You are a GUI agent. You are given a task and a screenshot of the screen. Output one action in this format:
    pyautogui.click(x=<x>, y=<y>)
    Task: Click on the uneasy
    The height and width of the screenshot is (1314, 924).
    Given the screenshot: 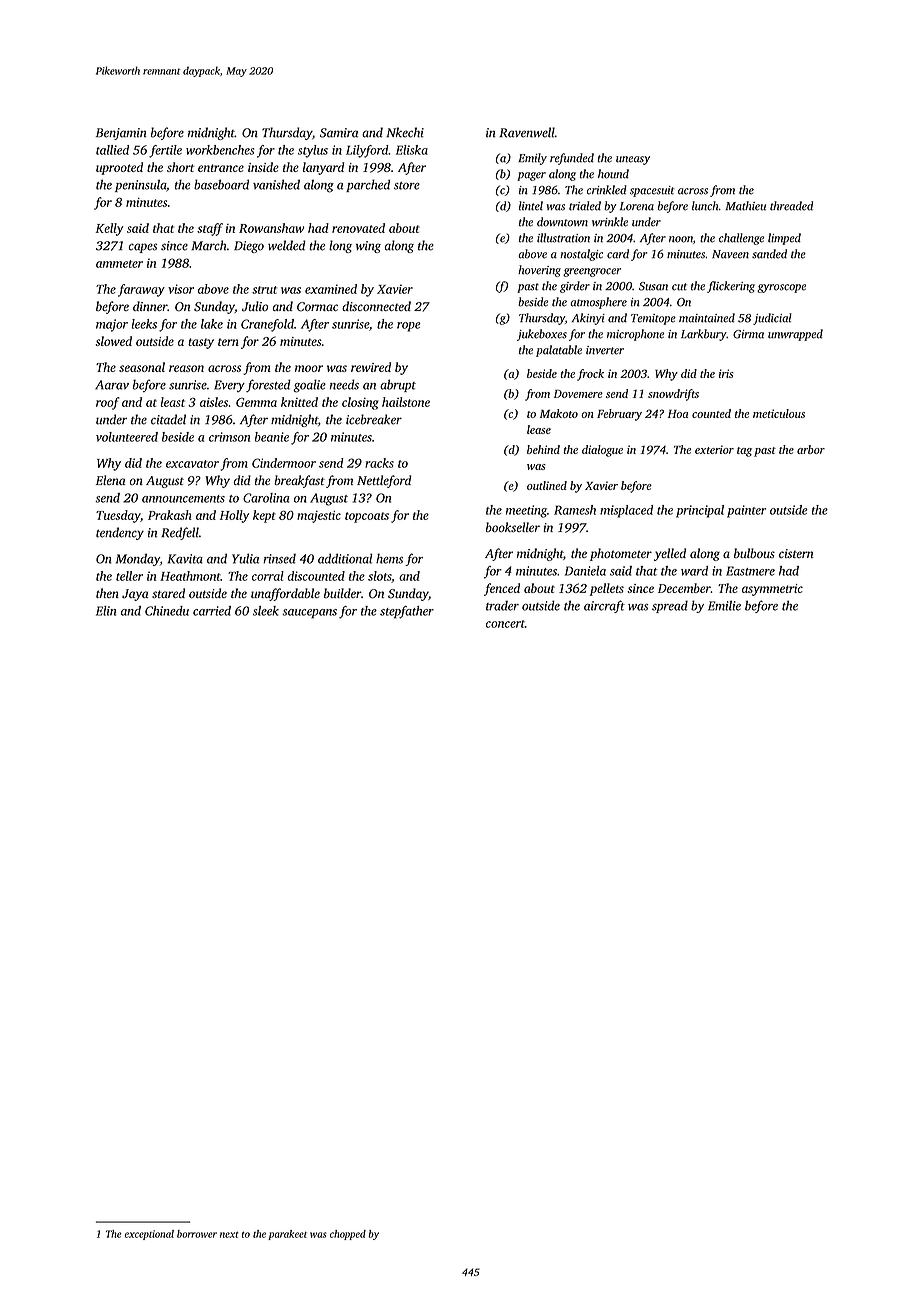 What is the action you would take?
    pyautogui.click(x=633, y=160)
